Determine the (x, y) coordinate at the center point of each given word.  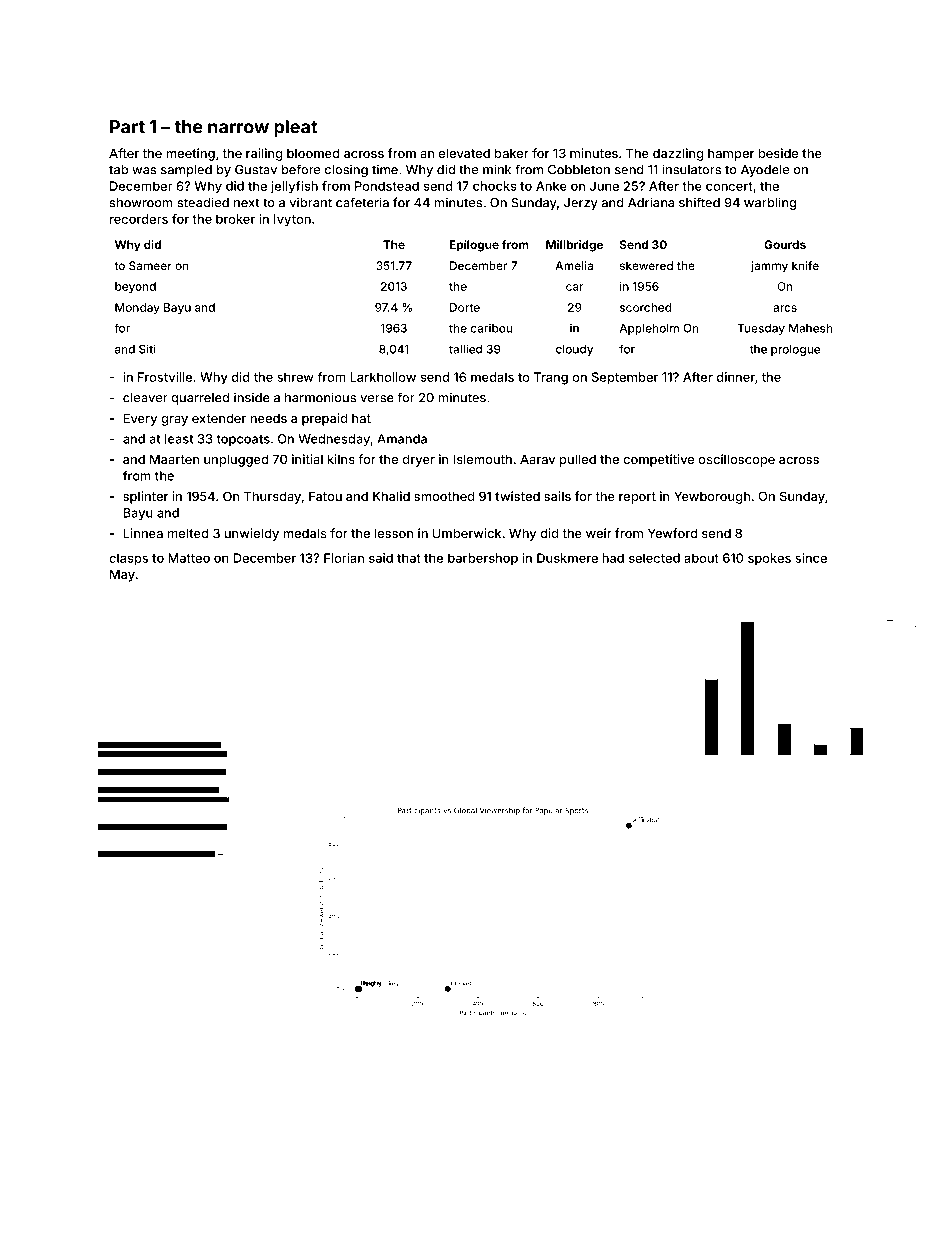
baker (512, 153)
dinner (736, 377)
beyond (135, 287)
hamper (731, 154)
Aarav (537, 459)
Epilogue (474, 246)
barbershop (483, 559)
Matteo (189, 558)
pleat (295, 128)
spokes (769, 559)
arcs (785, 308)
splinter (145, 497)
